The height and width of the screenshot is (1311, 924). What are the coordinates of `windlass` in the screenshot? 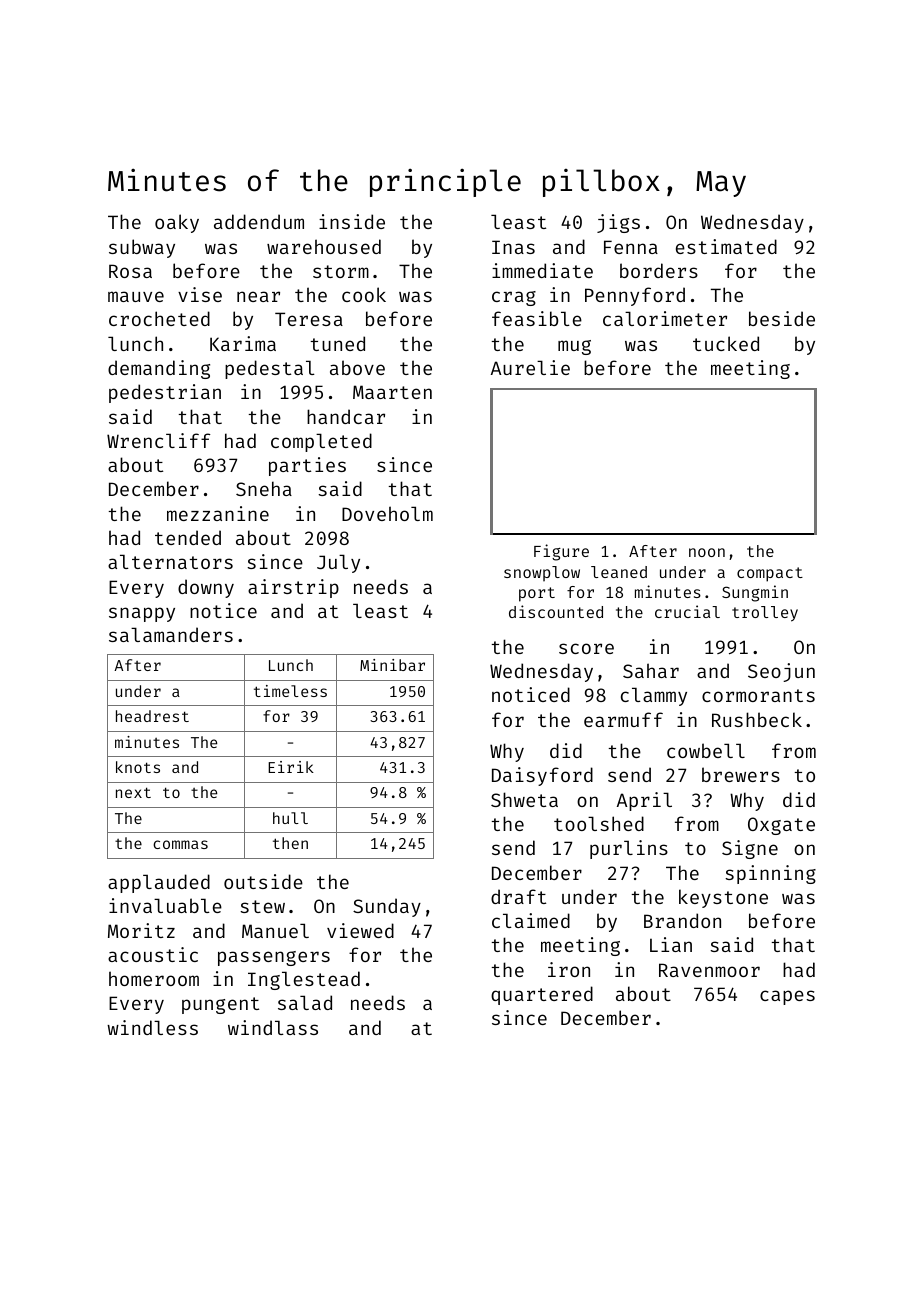 It's located at (273, 1027).
